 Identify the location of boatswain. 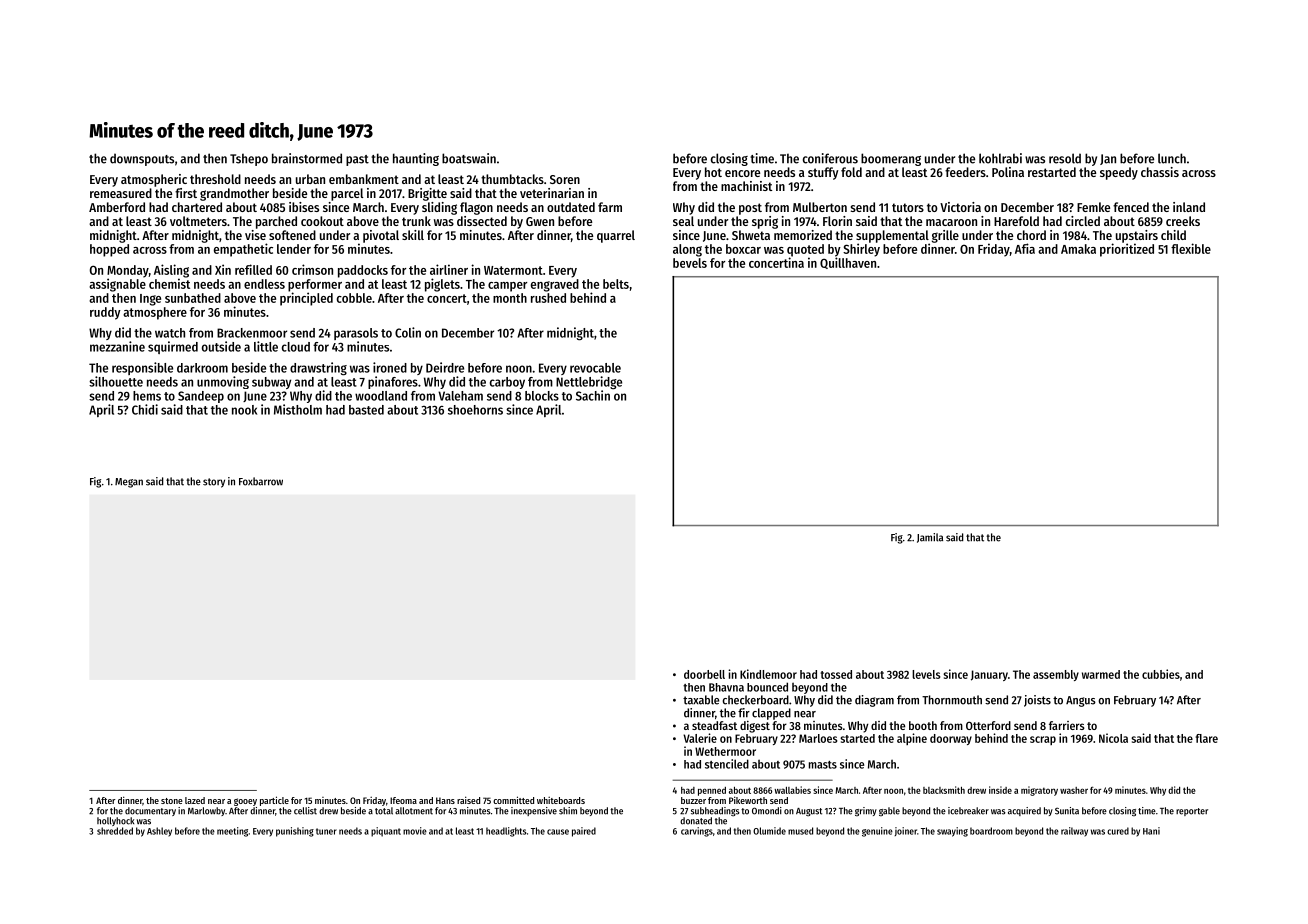
(469, 158).
